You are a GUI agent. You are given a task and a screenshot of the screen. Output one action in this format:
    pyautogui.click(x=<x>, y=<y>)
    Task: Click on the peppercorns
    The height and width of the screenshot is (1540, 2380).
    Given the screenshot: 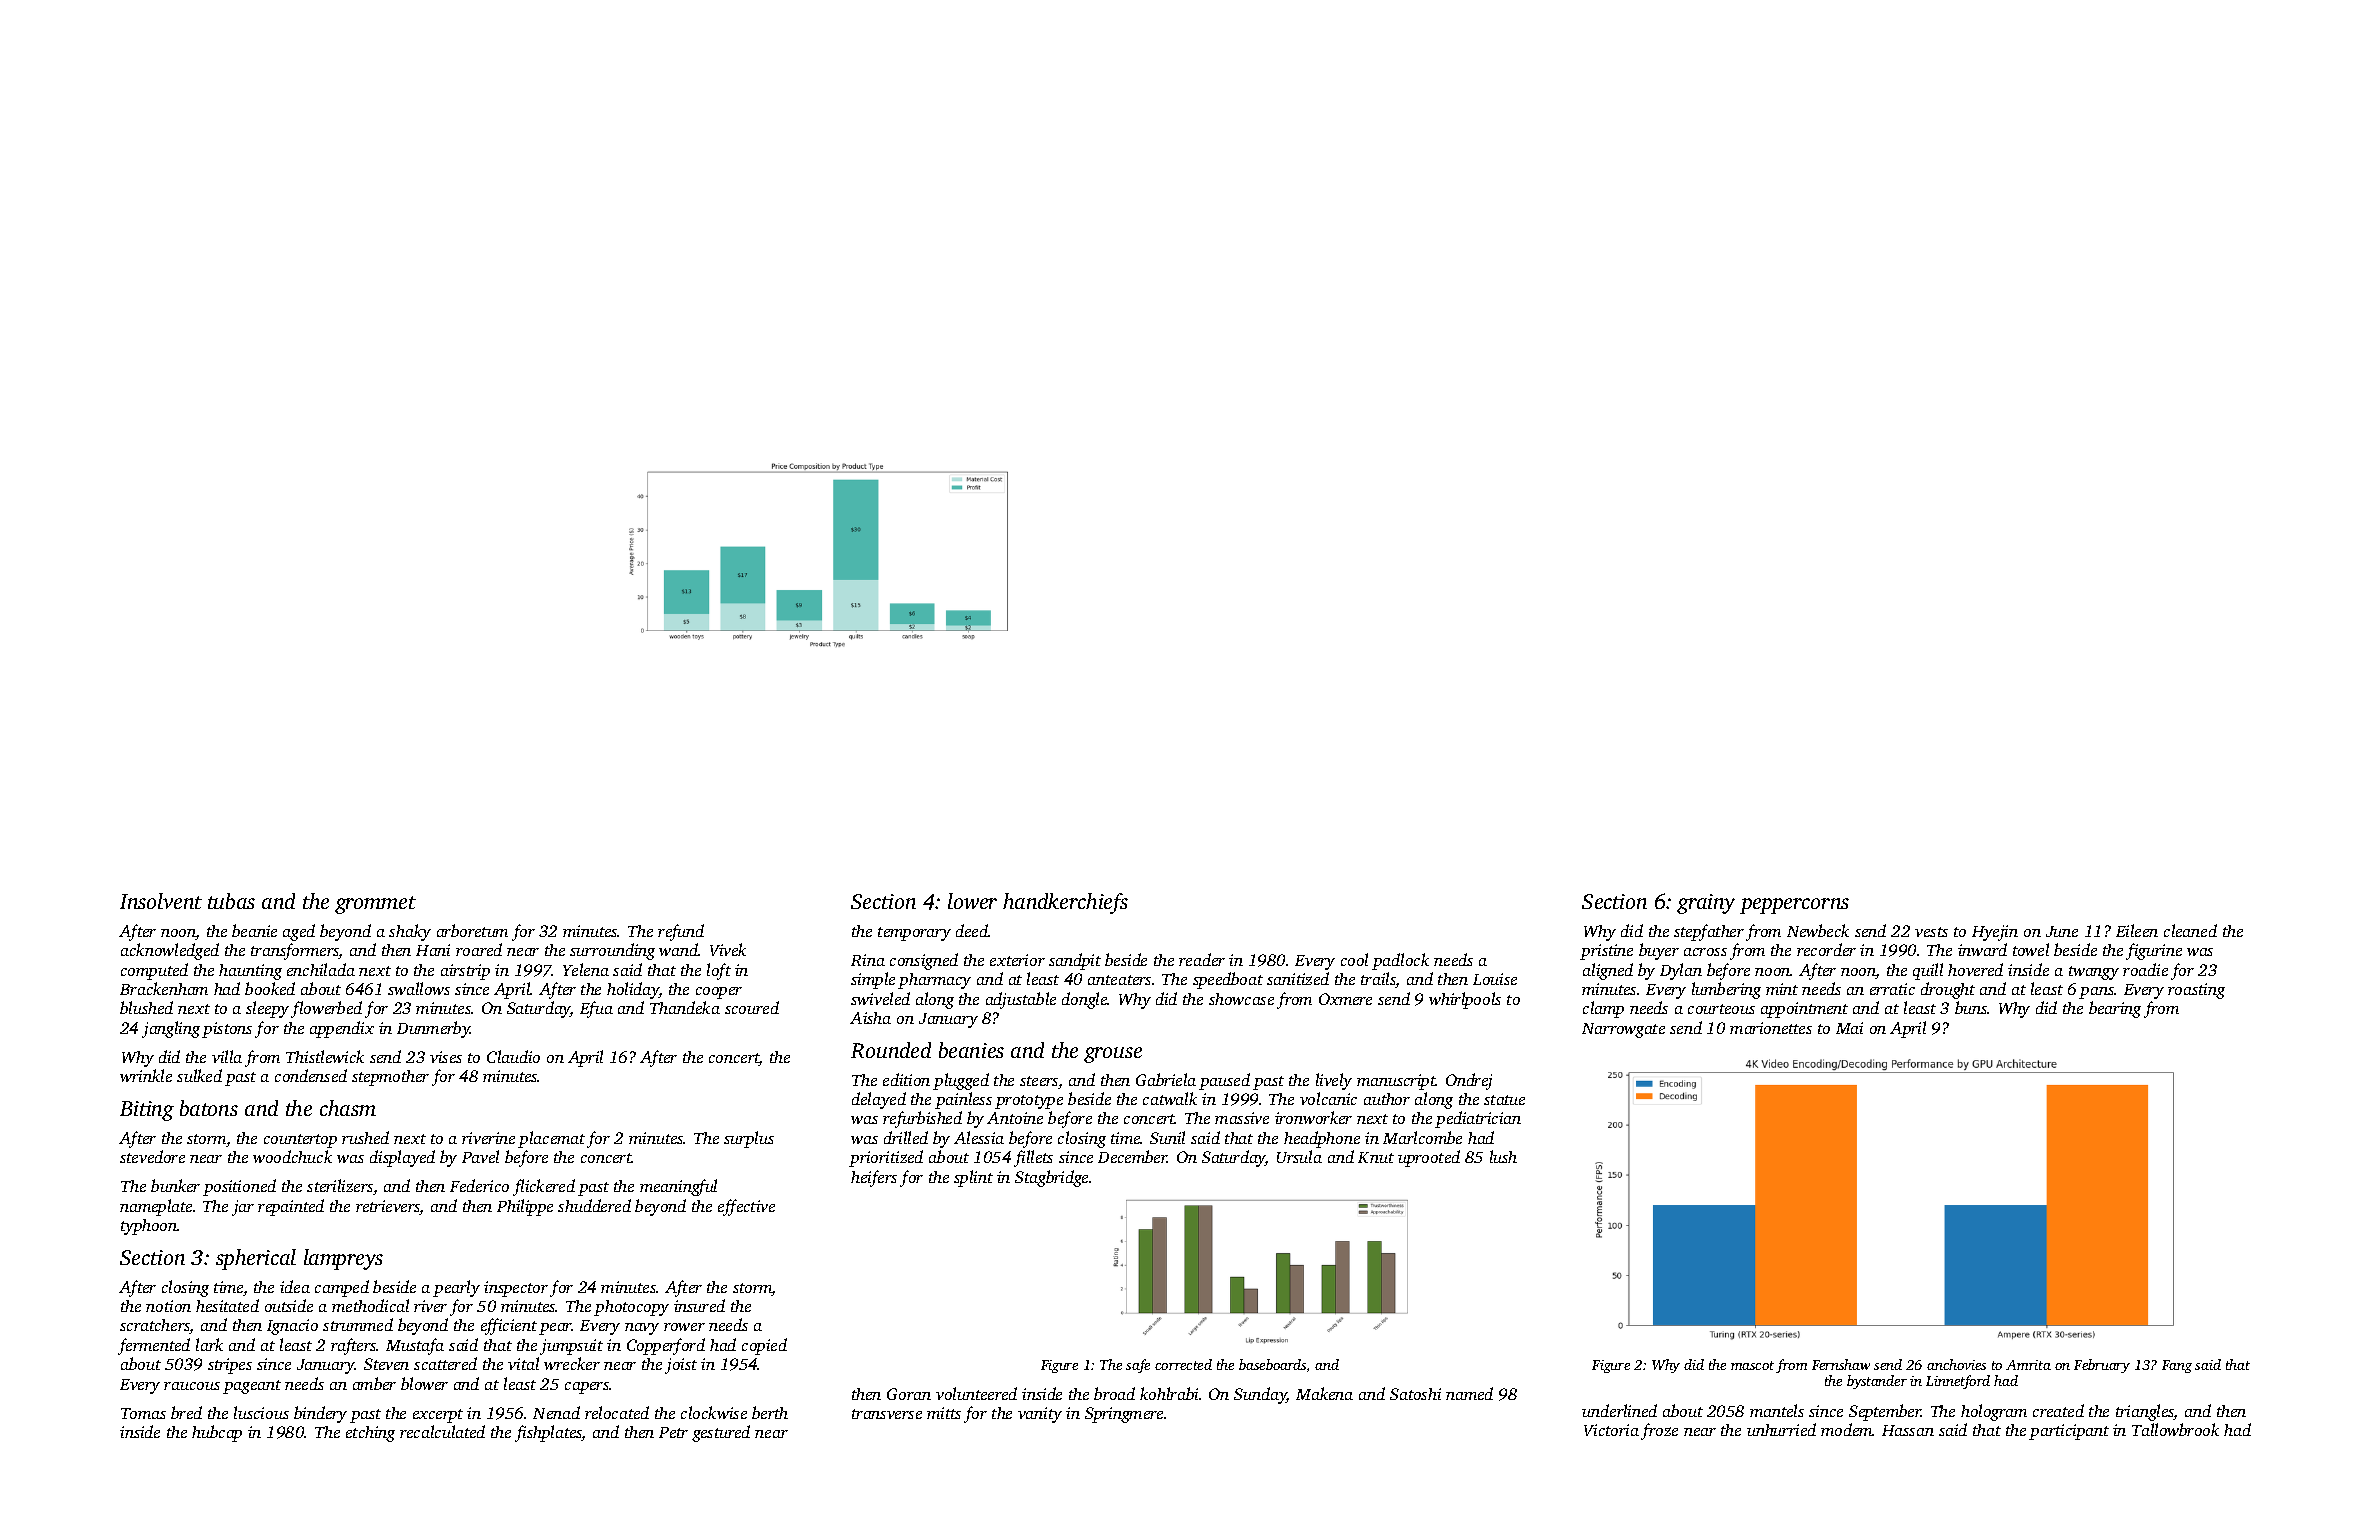 What is the action you would take?
    pyautogui.click(x=1794, y=906)
